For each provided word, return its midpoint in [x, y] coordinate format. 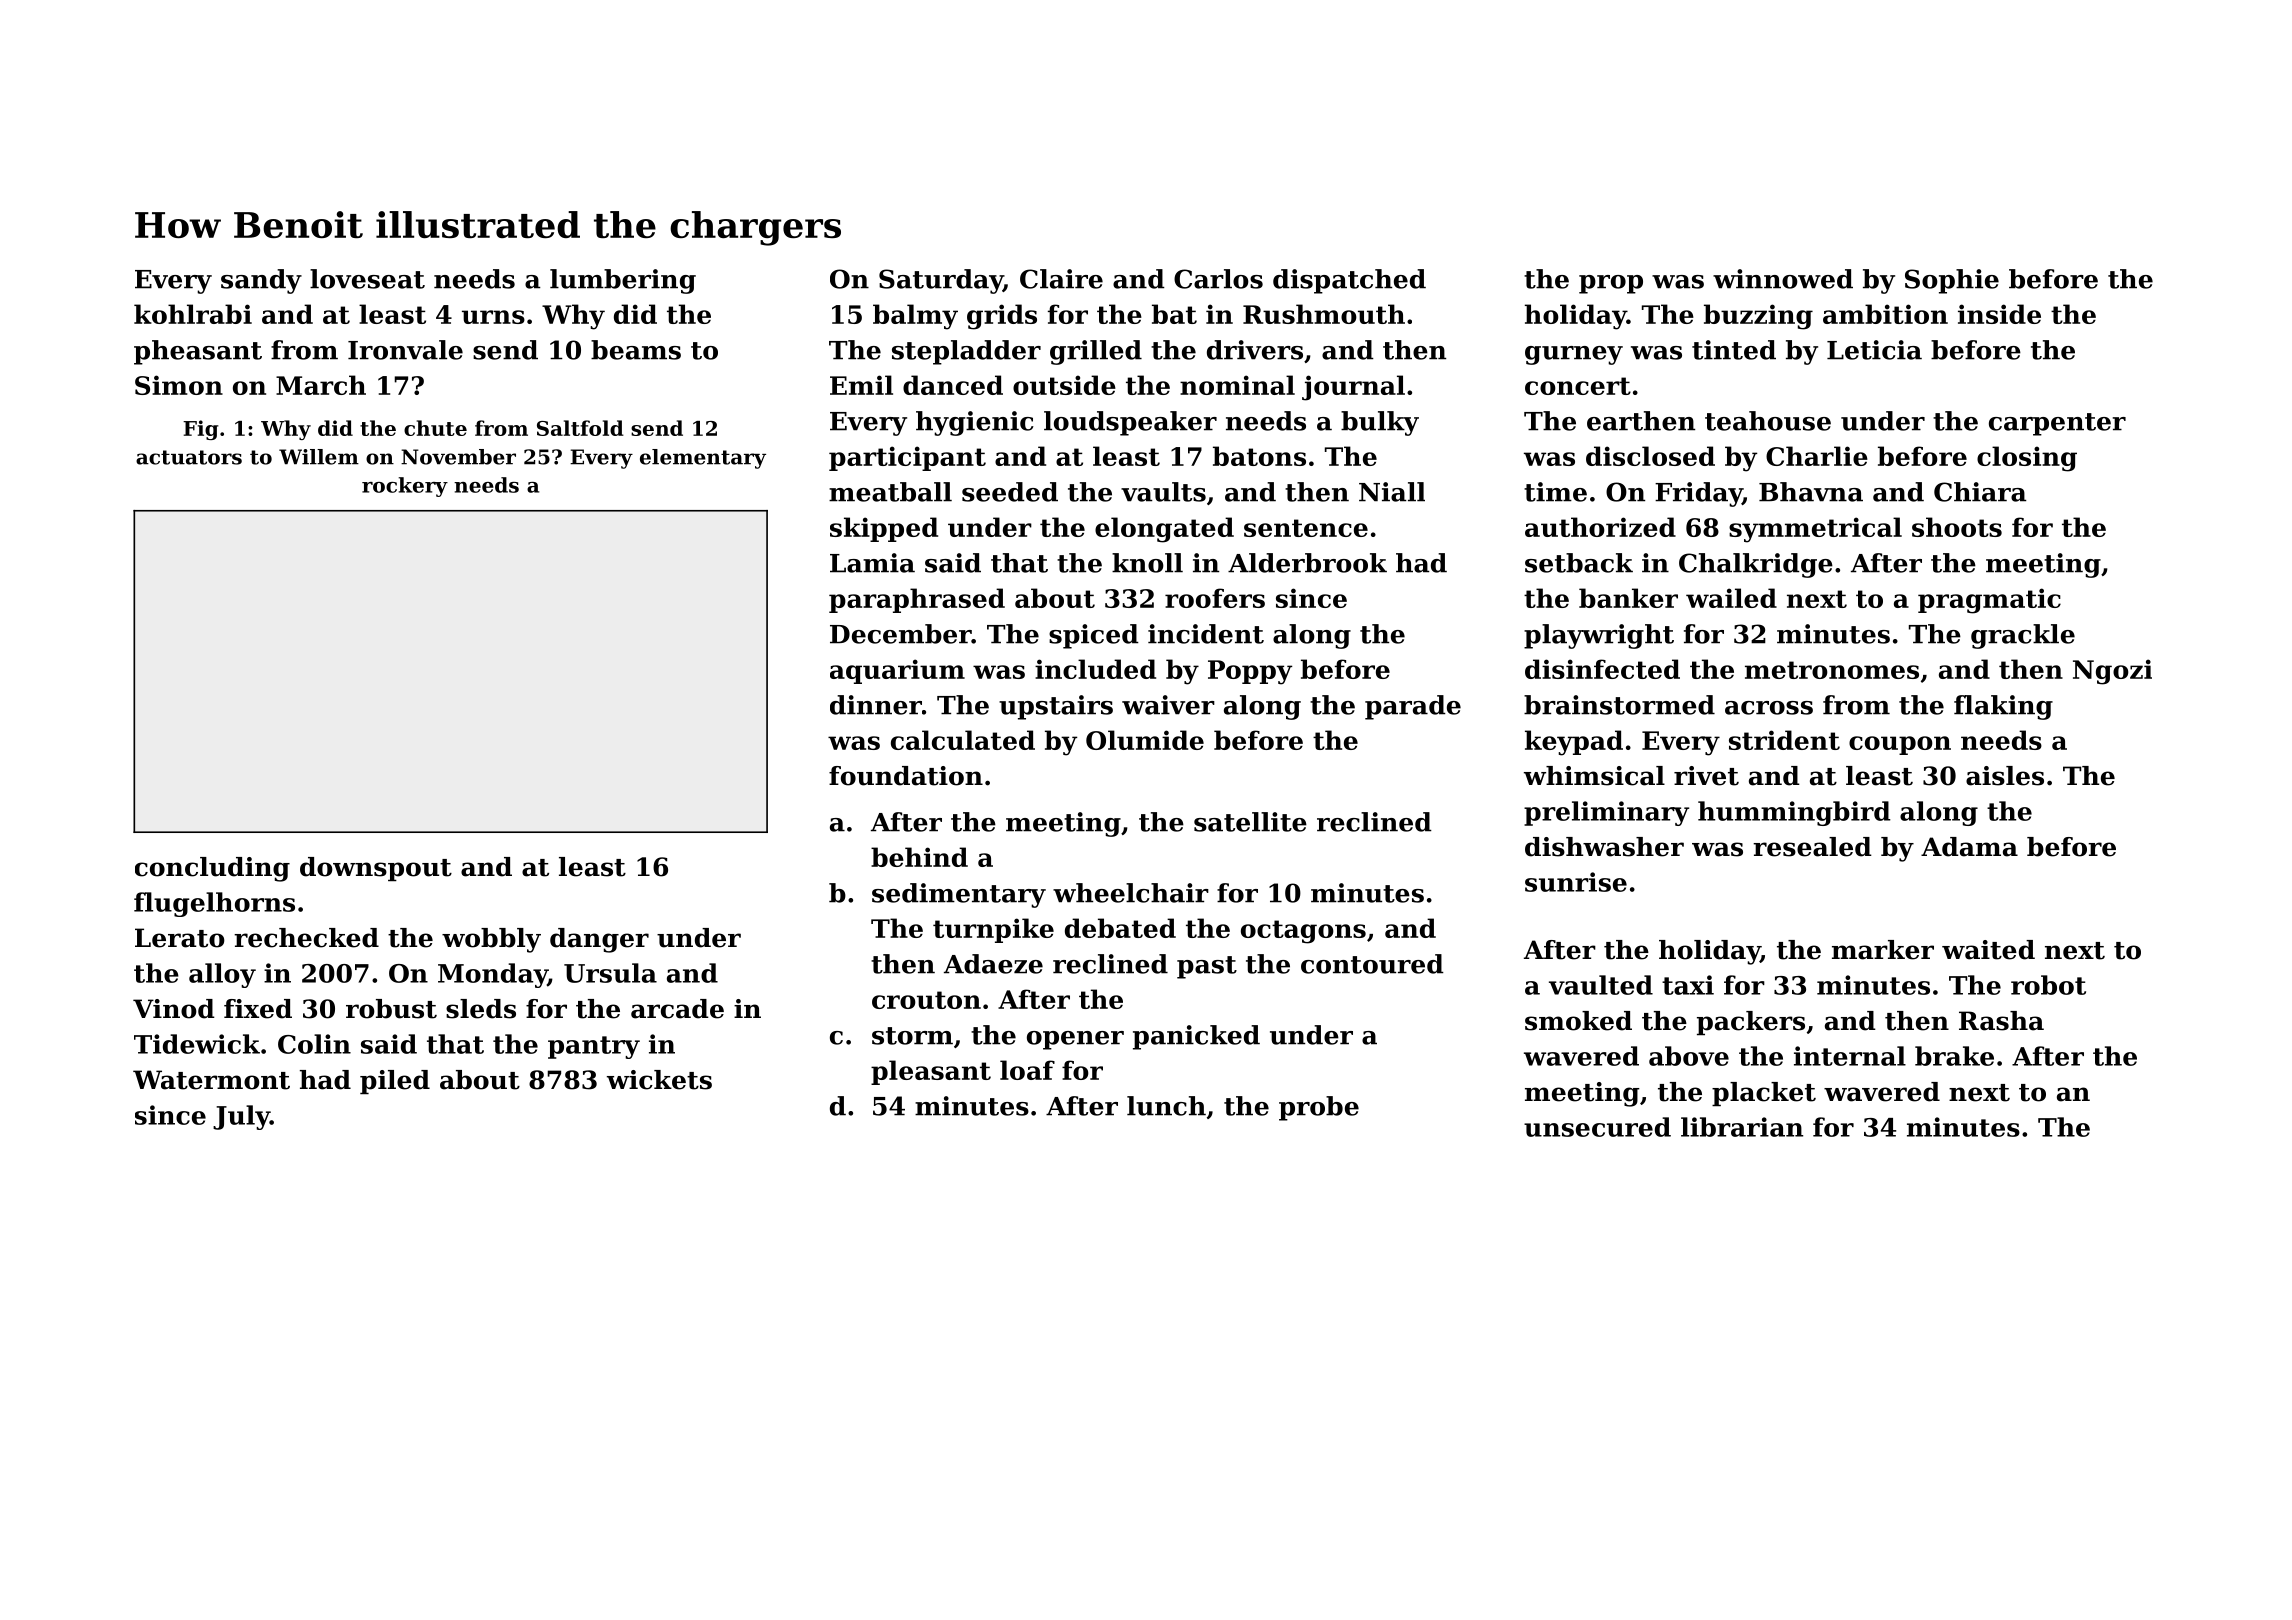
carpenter [2057, 424]
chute [435, 428]
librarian [1742, 1127]
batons [1259, 456]
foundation [906, 776]
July [241, 1117]
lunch [1166, 1106]
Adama [1969, 847]
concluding [212, 869]
